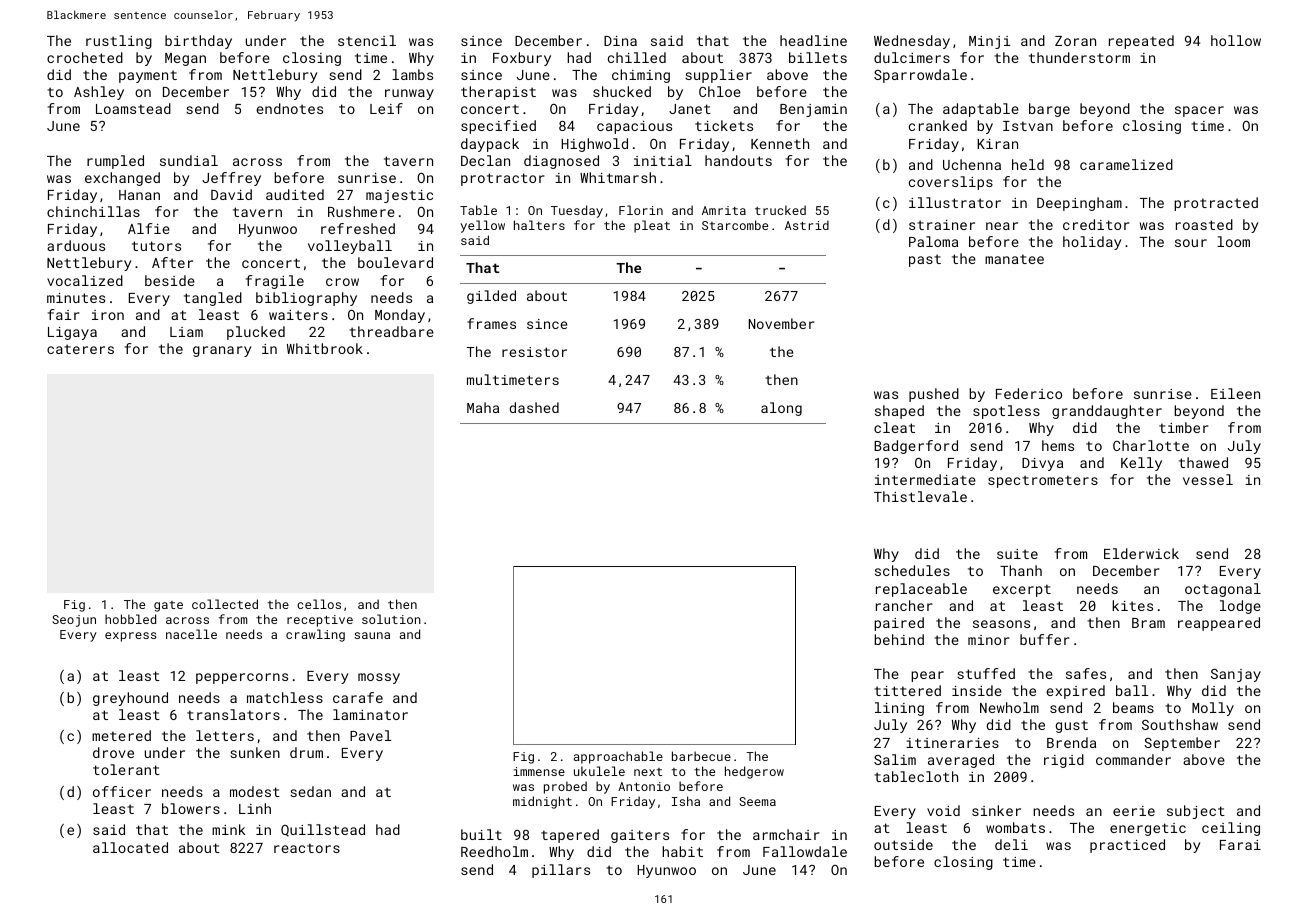  Describe the element at coordinates (367, 40) in the page. I see `stencil` at that location.
